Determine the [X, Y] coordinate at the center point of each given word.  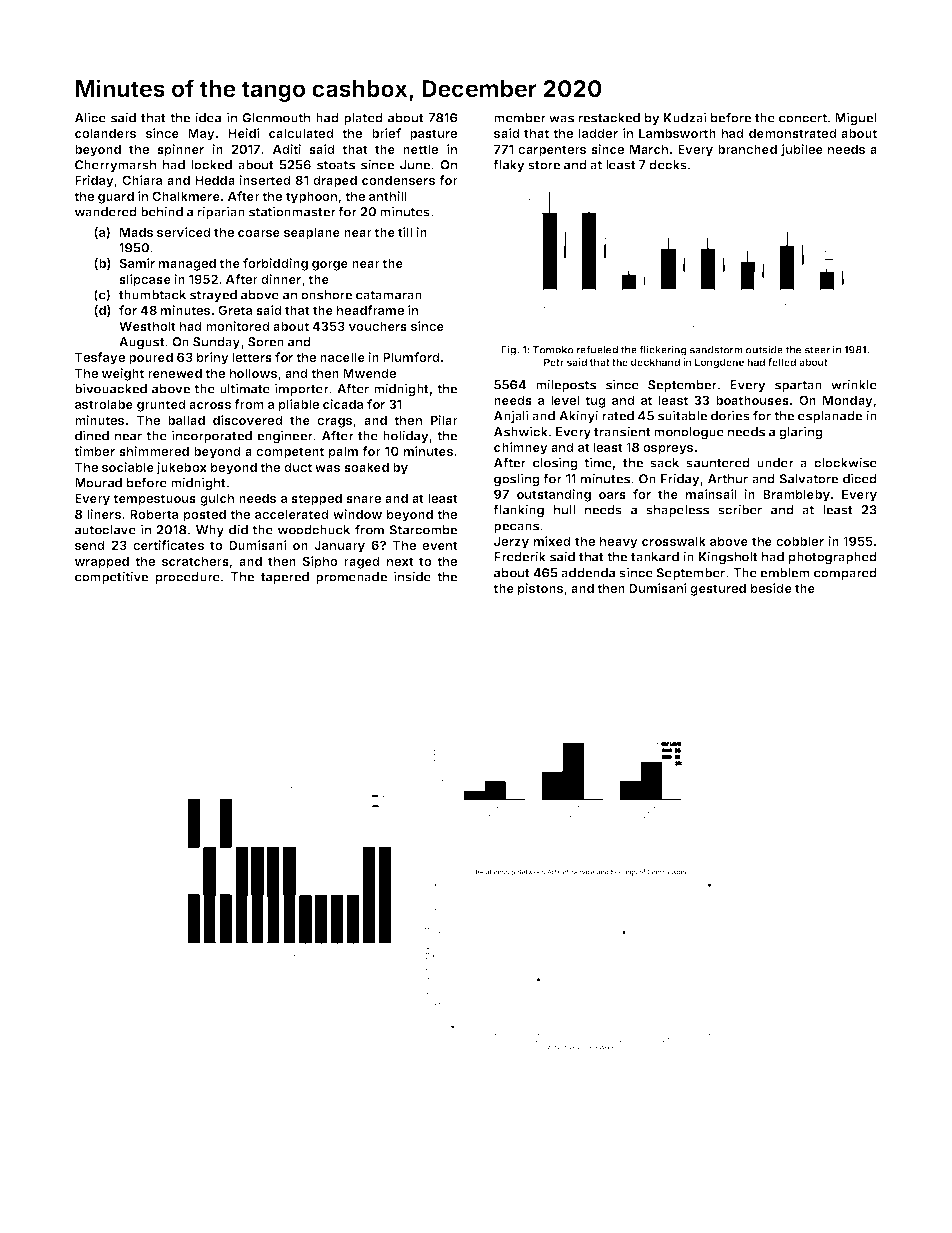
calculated [301, 133]
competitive [111, 577]
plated [363, 119]
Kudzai [685, 117]
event [440, 545]
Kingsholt [728, 558]
